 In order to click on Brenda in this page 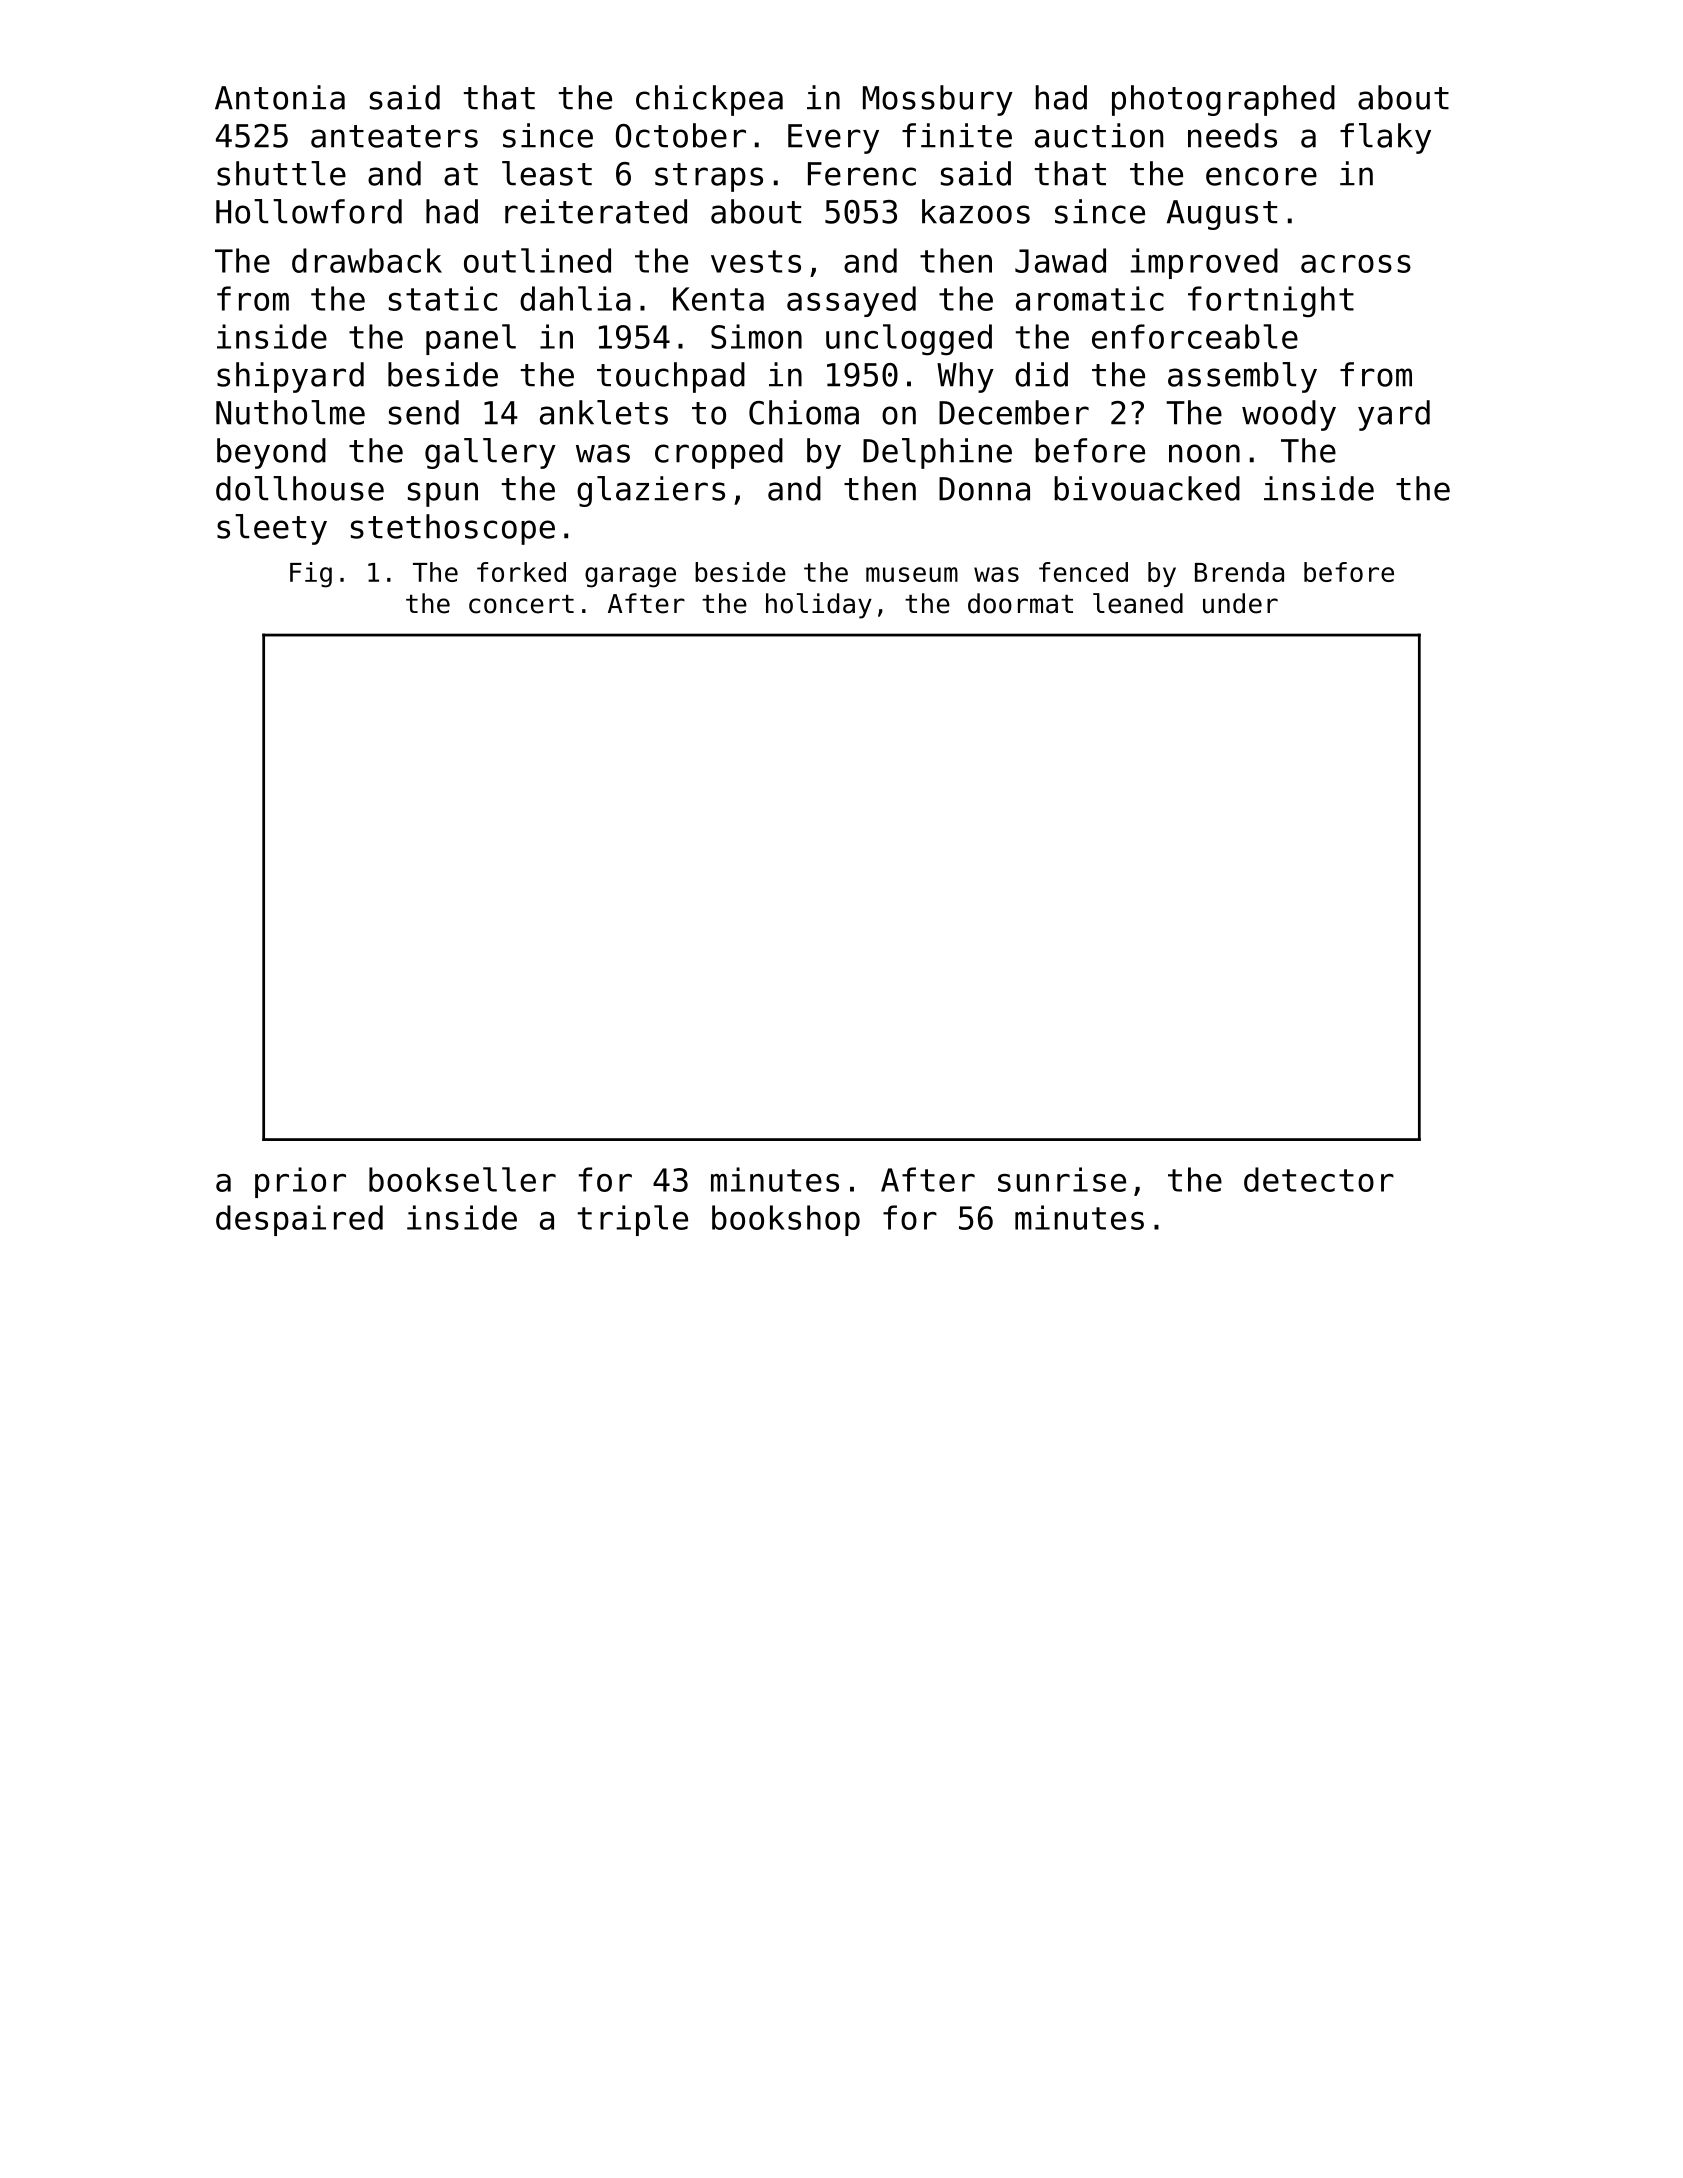, I will do `click(1239, 572)`.
